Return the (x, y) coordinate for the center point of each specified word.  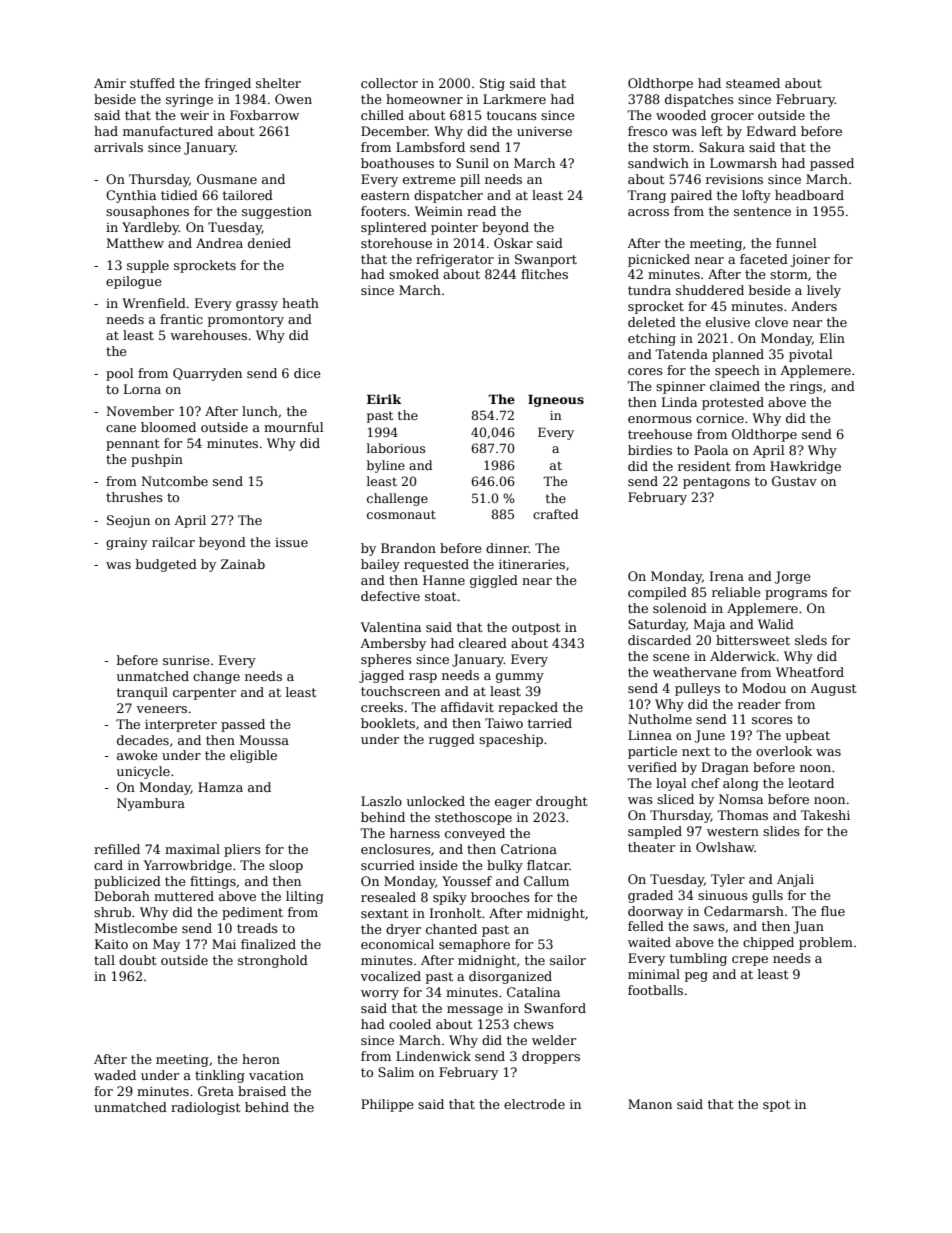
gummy (520, 678)
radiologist (205, 1108)
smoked (414, 274)
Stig (492, 84)
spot (776, 1106)
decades (143, 740)
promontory (246, 321)
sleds (811, 640)
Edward (771, 131)
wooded (681, 115)
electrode (534, 1104)
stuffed (152, 83)
